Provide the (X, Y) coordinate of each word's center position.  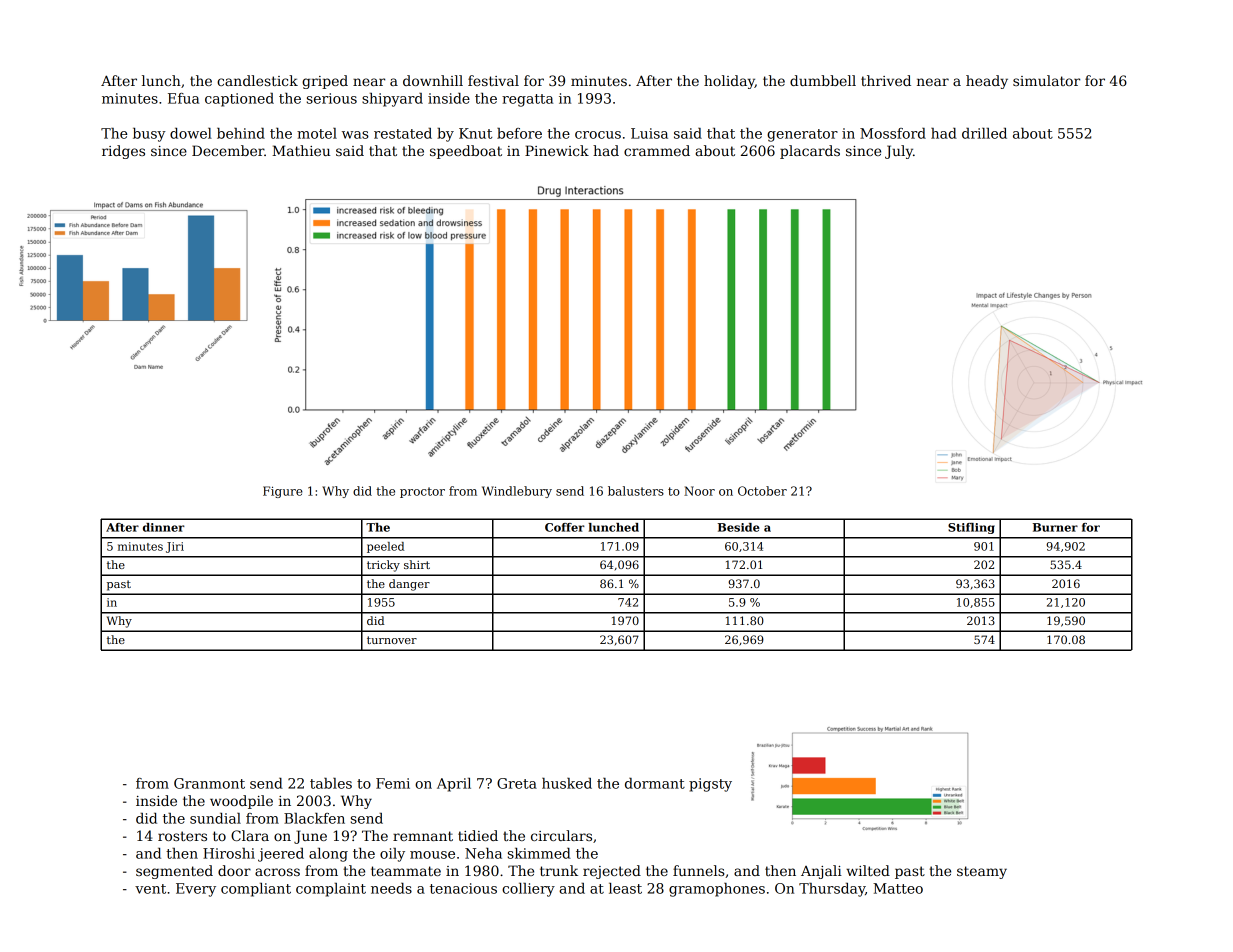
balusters (636, 491)
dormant (655, 783)
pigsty (710, 785)
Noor (699, 491)
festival (493, 80)
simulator (1046, 80)
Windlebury (517, 492)
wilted (868, 870)
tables (331, 783)
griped (325, 82)
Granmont (209, 783)
